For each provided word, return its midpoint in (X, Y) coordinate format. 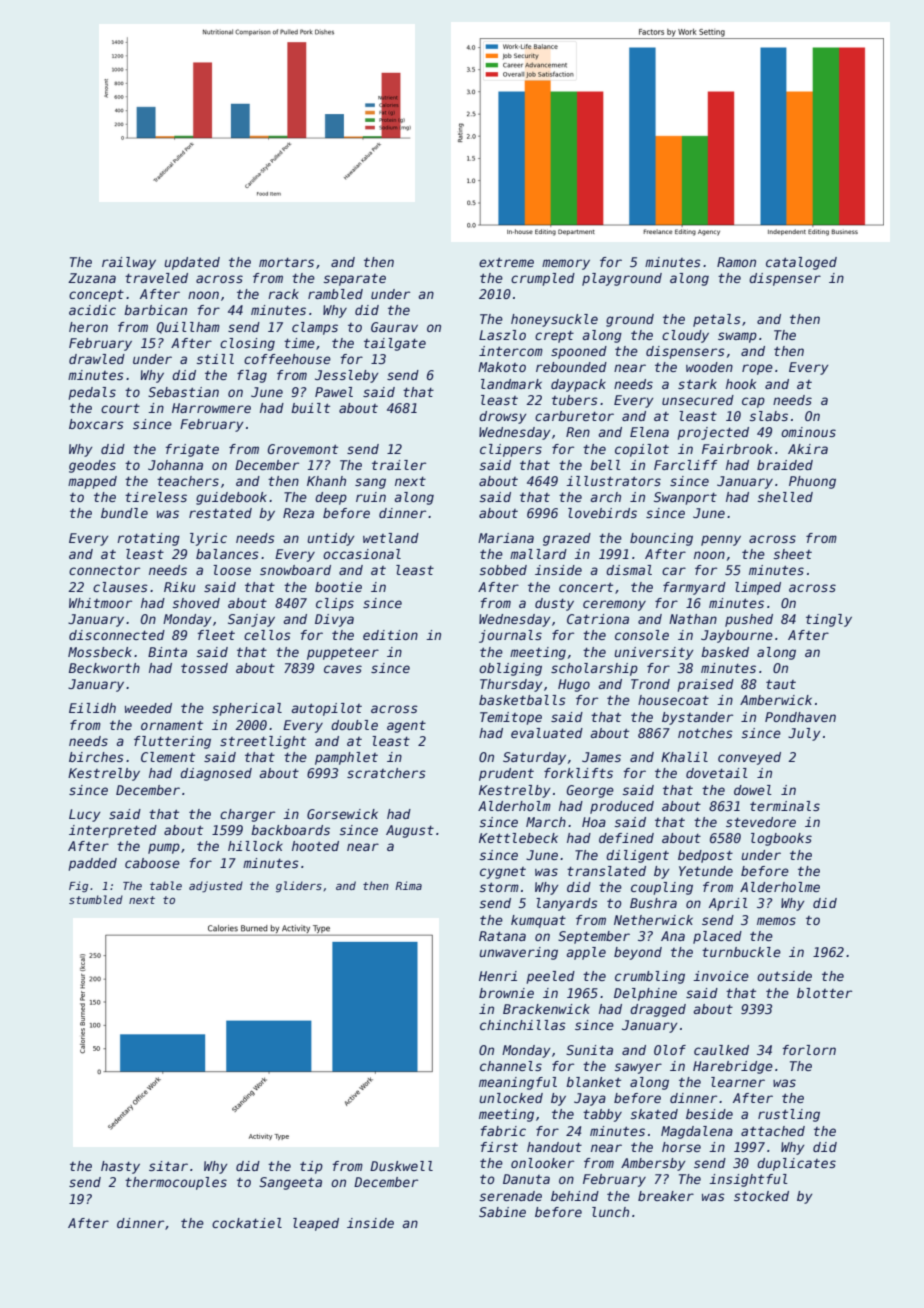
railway (129, 263)
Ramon (736, 262)
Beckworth (104, 668)
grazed (567, 539)
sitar (168, 1166)
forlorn (809, 1050)
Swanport (685, 498)
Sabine (502, 1212)
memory (566, 264)
